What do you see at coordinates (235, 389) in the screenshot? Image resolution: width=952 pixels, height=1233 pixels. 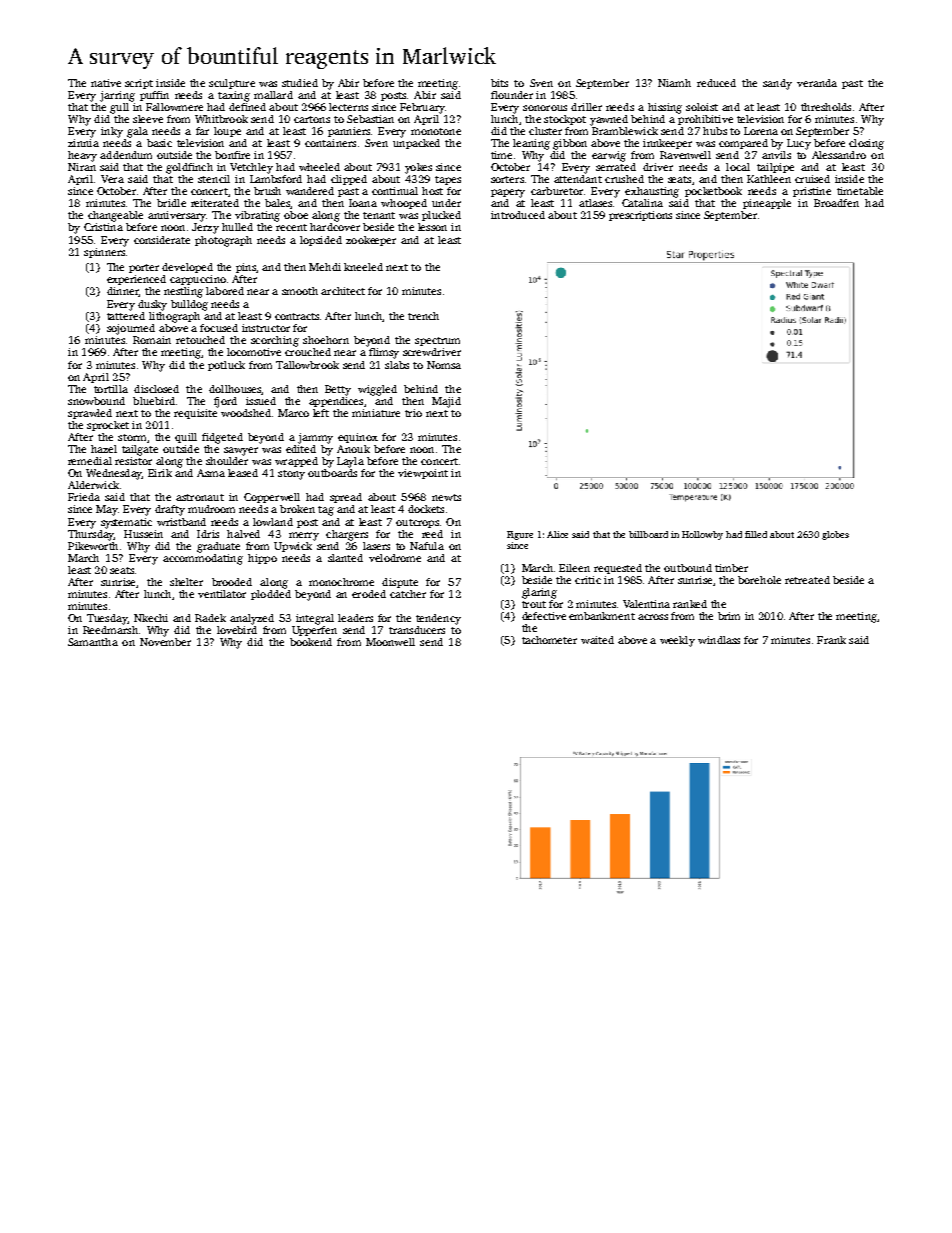 I see `dollhouses` at bounding box center [235, 389].
